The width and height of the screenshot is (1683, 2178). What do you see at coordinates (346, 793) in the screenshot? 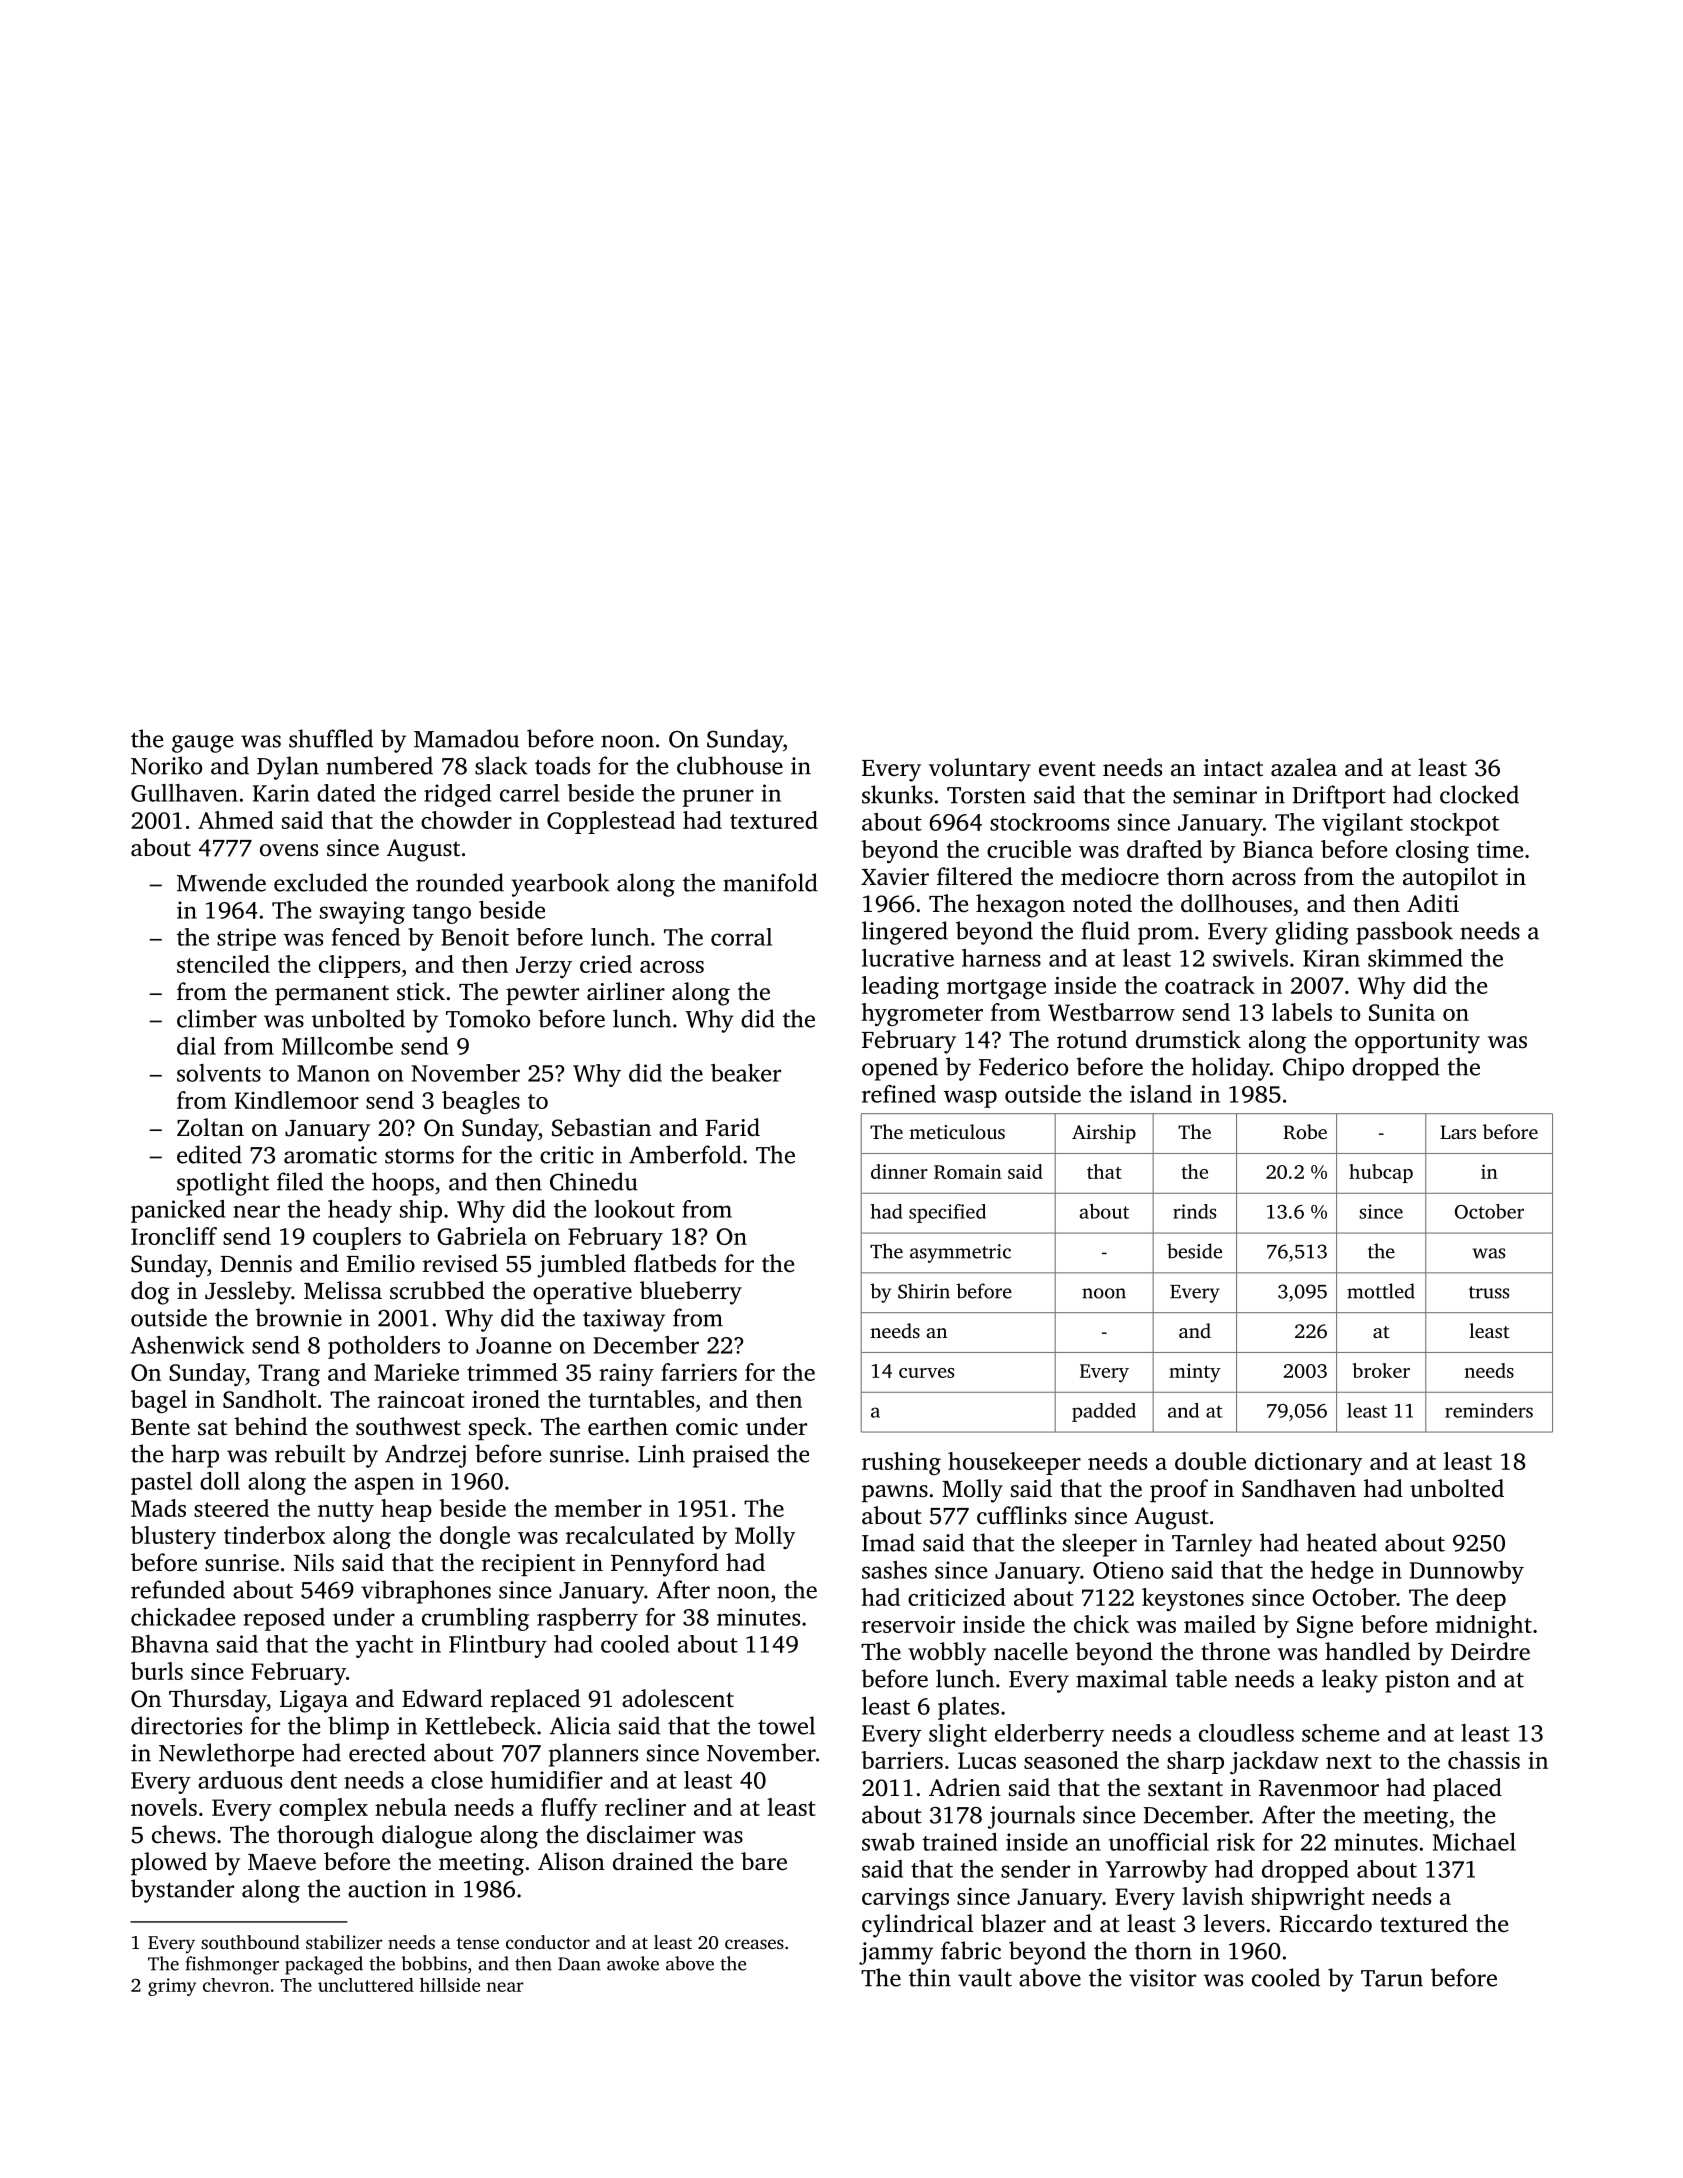
I see `dated` at bounding box center [346, 793].
